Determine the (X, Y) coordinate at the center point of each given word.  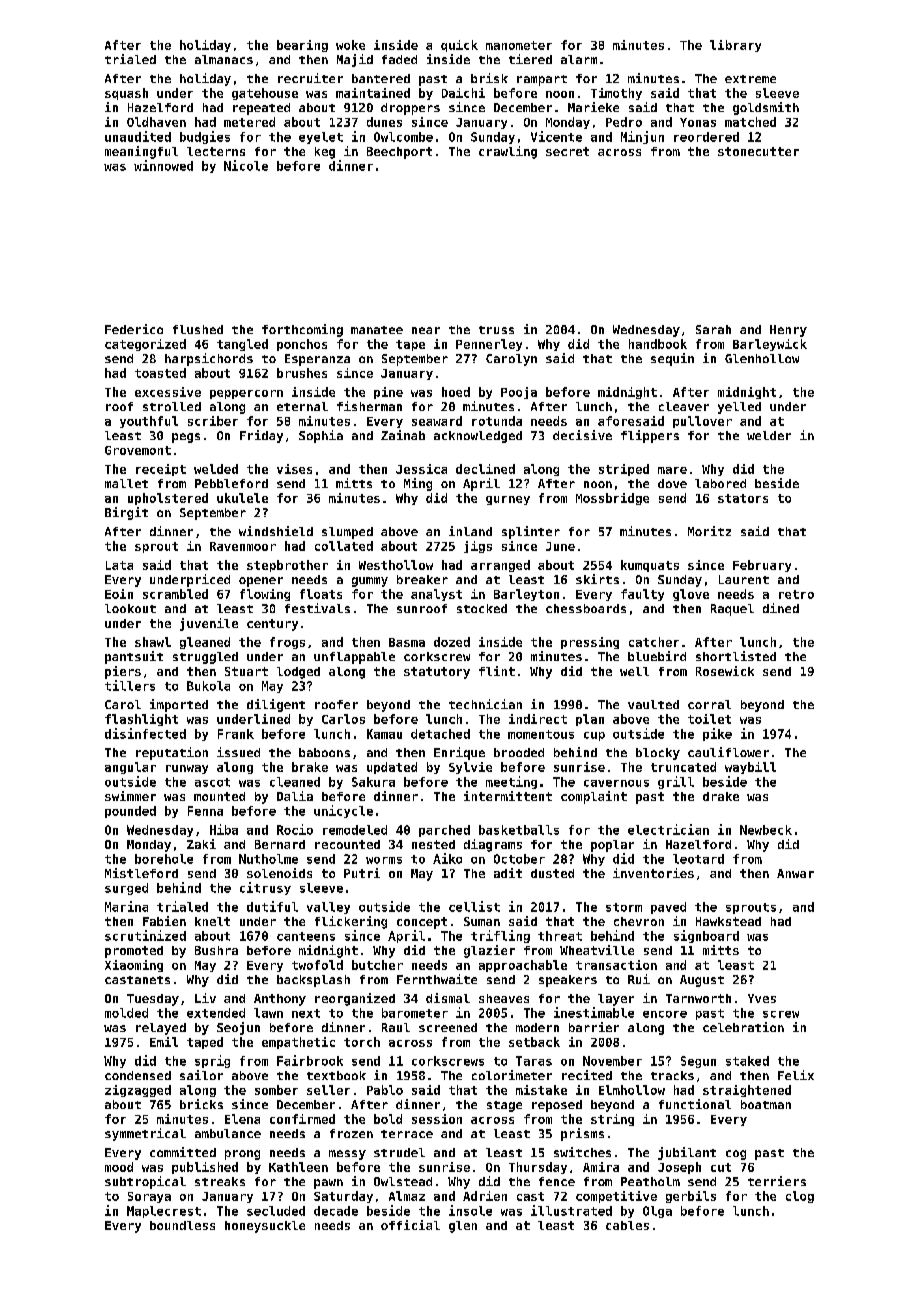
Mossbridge (612, 499)
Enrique (459, 753)
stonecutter (758, 151)
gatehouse (265, 94)
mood (119, 1167)
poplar (612, 846)
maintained (373, 93)
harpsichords (209, 359)
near (426, 330)
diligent (276, 705)
